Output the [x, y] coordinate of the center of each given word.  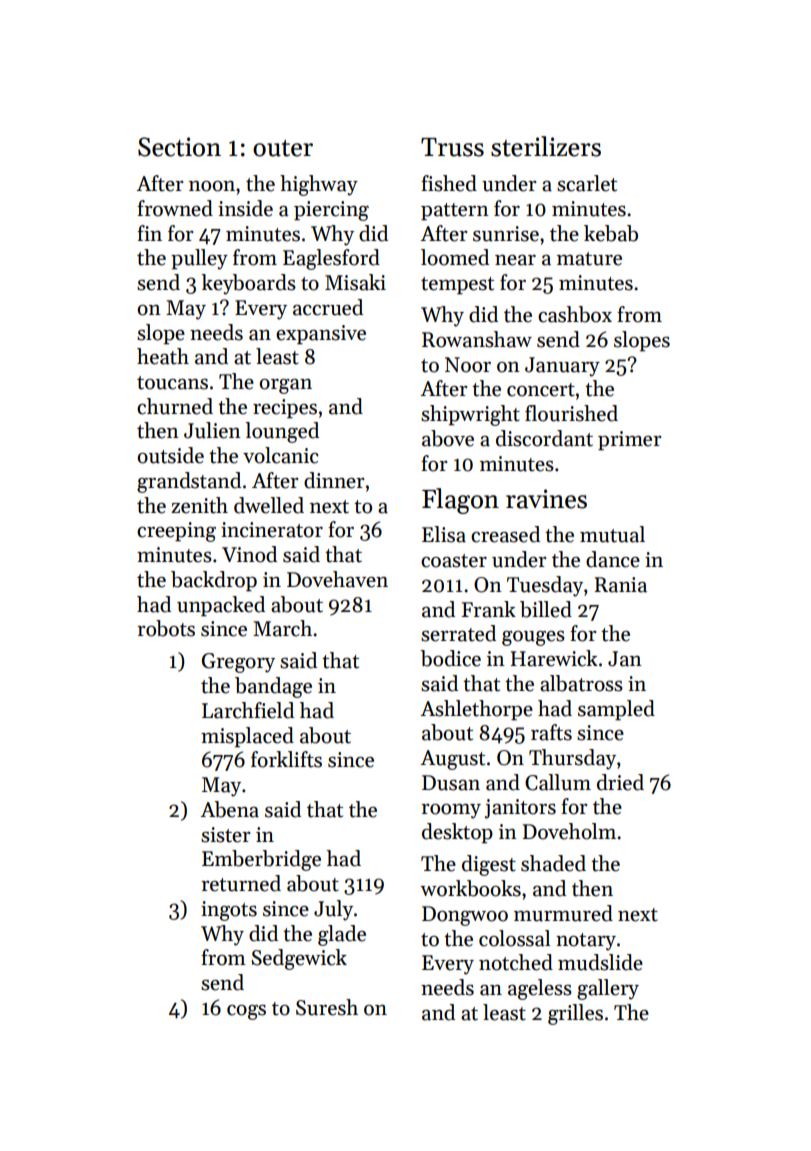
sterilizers [546, 146]
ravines [546, 499]
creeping [176, 532]
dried [620, 782]
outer [283, 148]
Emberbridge [261, 860]
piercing [331, 211]
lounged [282, 432]
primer [630, 441]
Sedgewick [299, 959]
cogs [246, 1012]
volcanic [281, 455]
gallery [608, 989]
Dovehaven [337, 579]
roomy [451, 811]
